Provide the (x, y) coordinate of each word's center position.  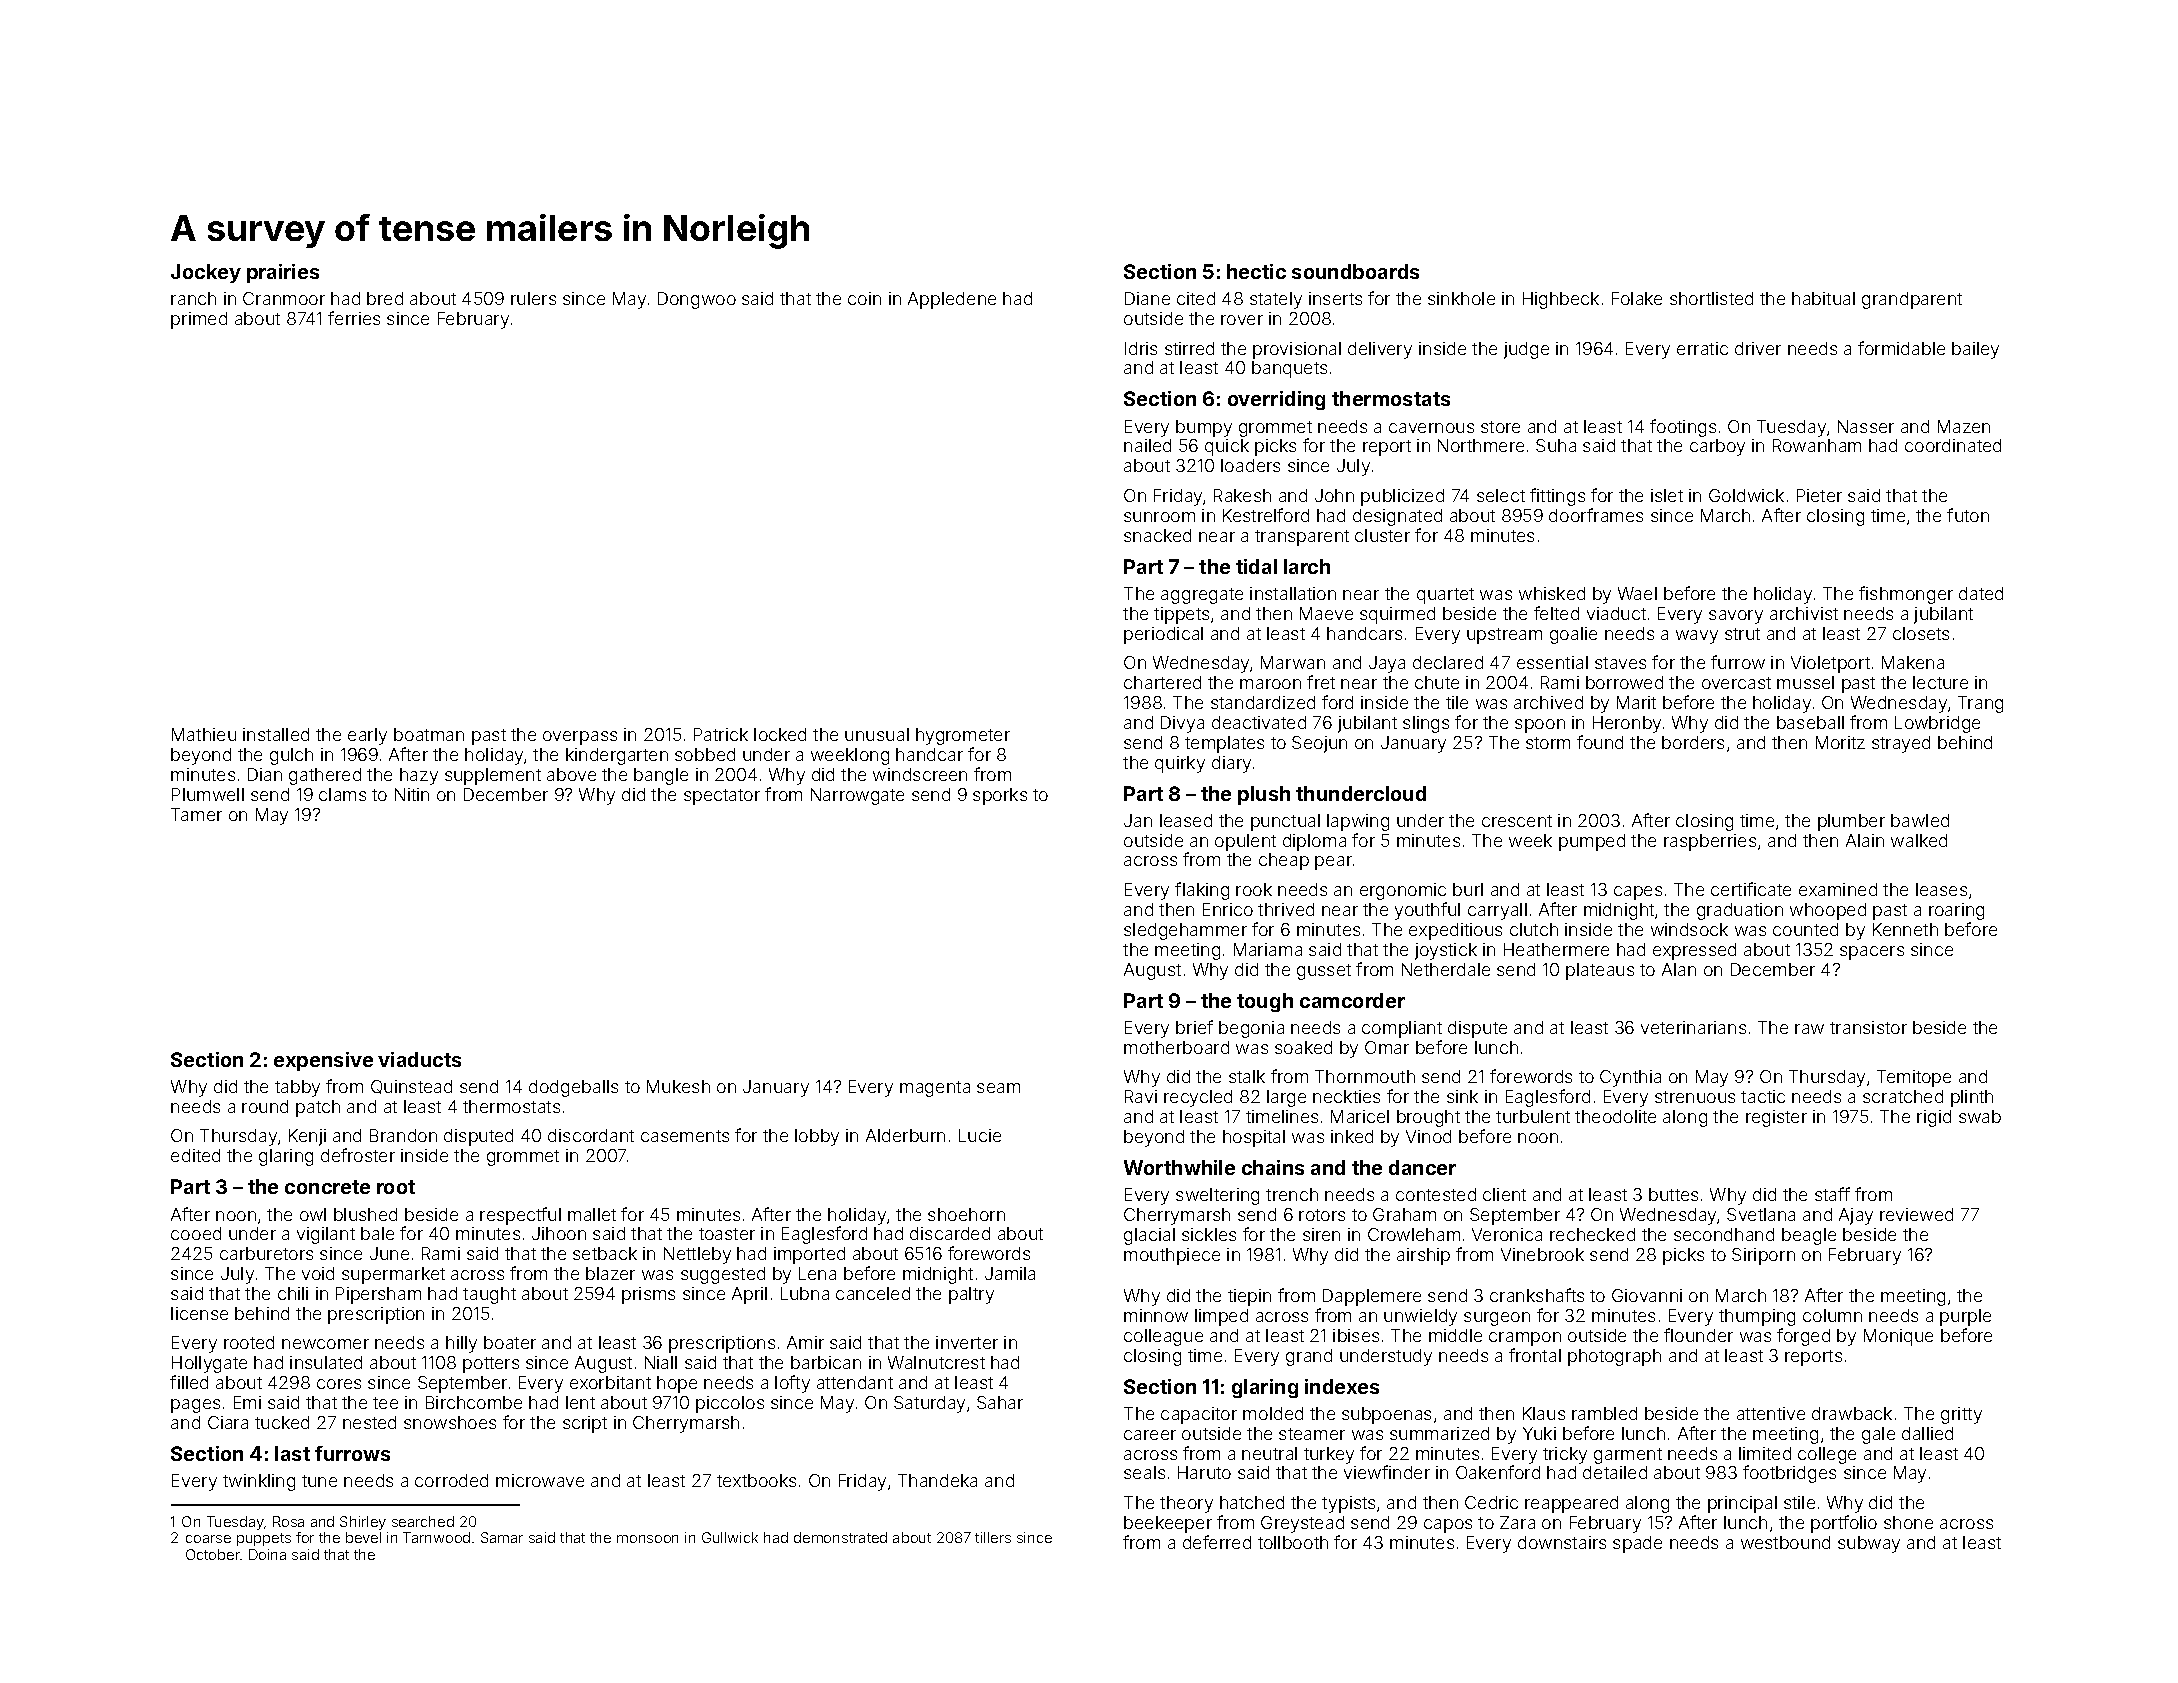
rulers (533, 298)
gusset (1324, 972)
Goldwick (1746, 495)
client (1504, 1194)
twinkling (259, 1482)
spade (1637, 1544)
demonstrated (840, 1537)
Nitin (412, 794)
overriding (1276, 400)
